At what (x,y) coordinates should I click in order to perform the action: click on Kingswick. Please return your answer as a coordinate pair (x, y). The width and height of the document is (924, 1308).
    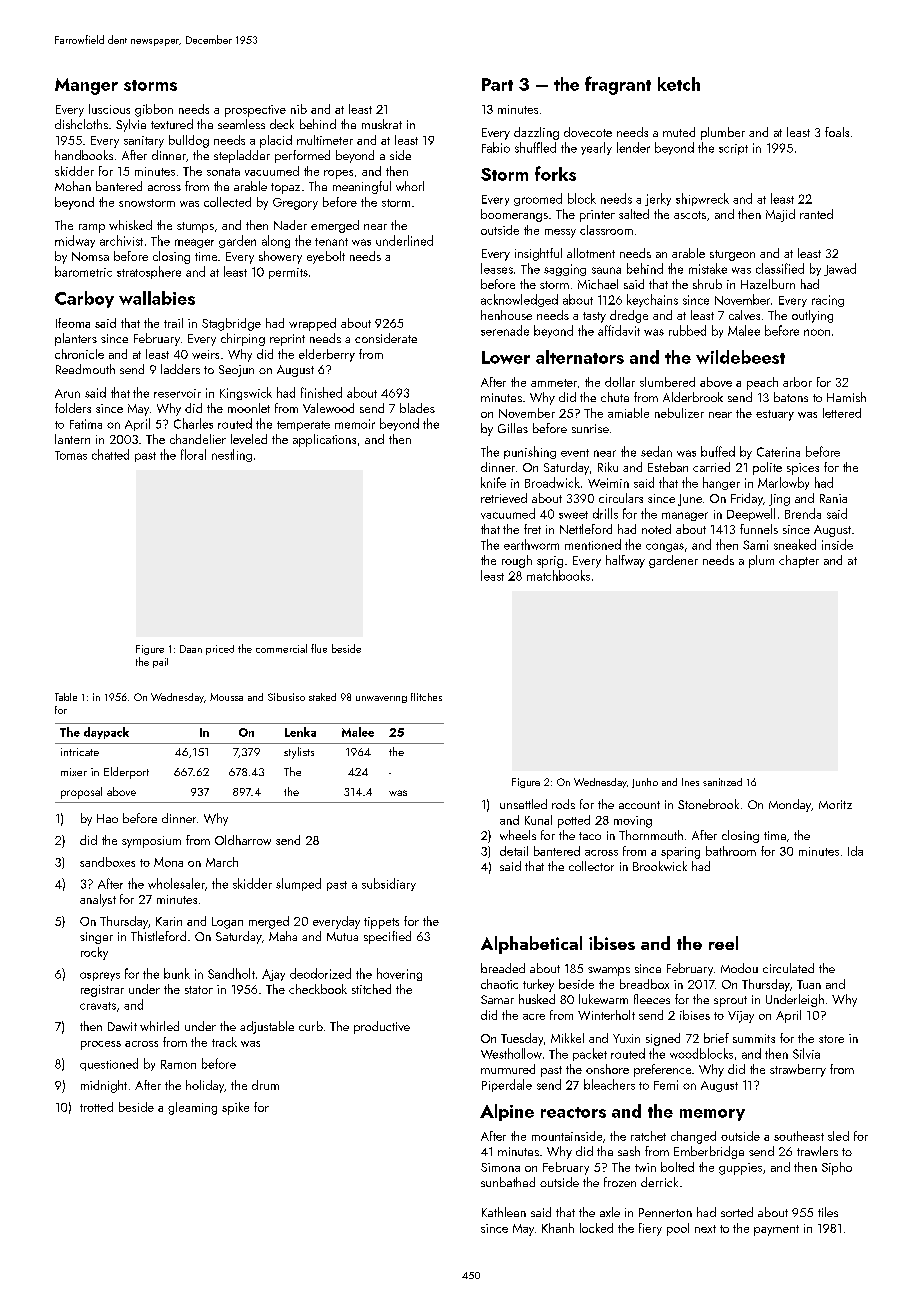
    Looking at the image, I should click on (246, 393).
